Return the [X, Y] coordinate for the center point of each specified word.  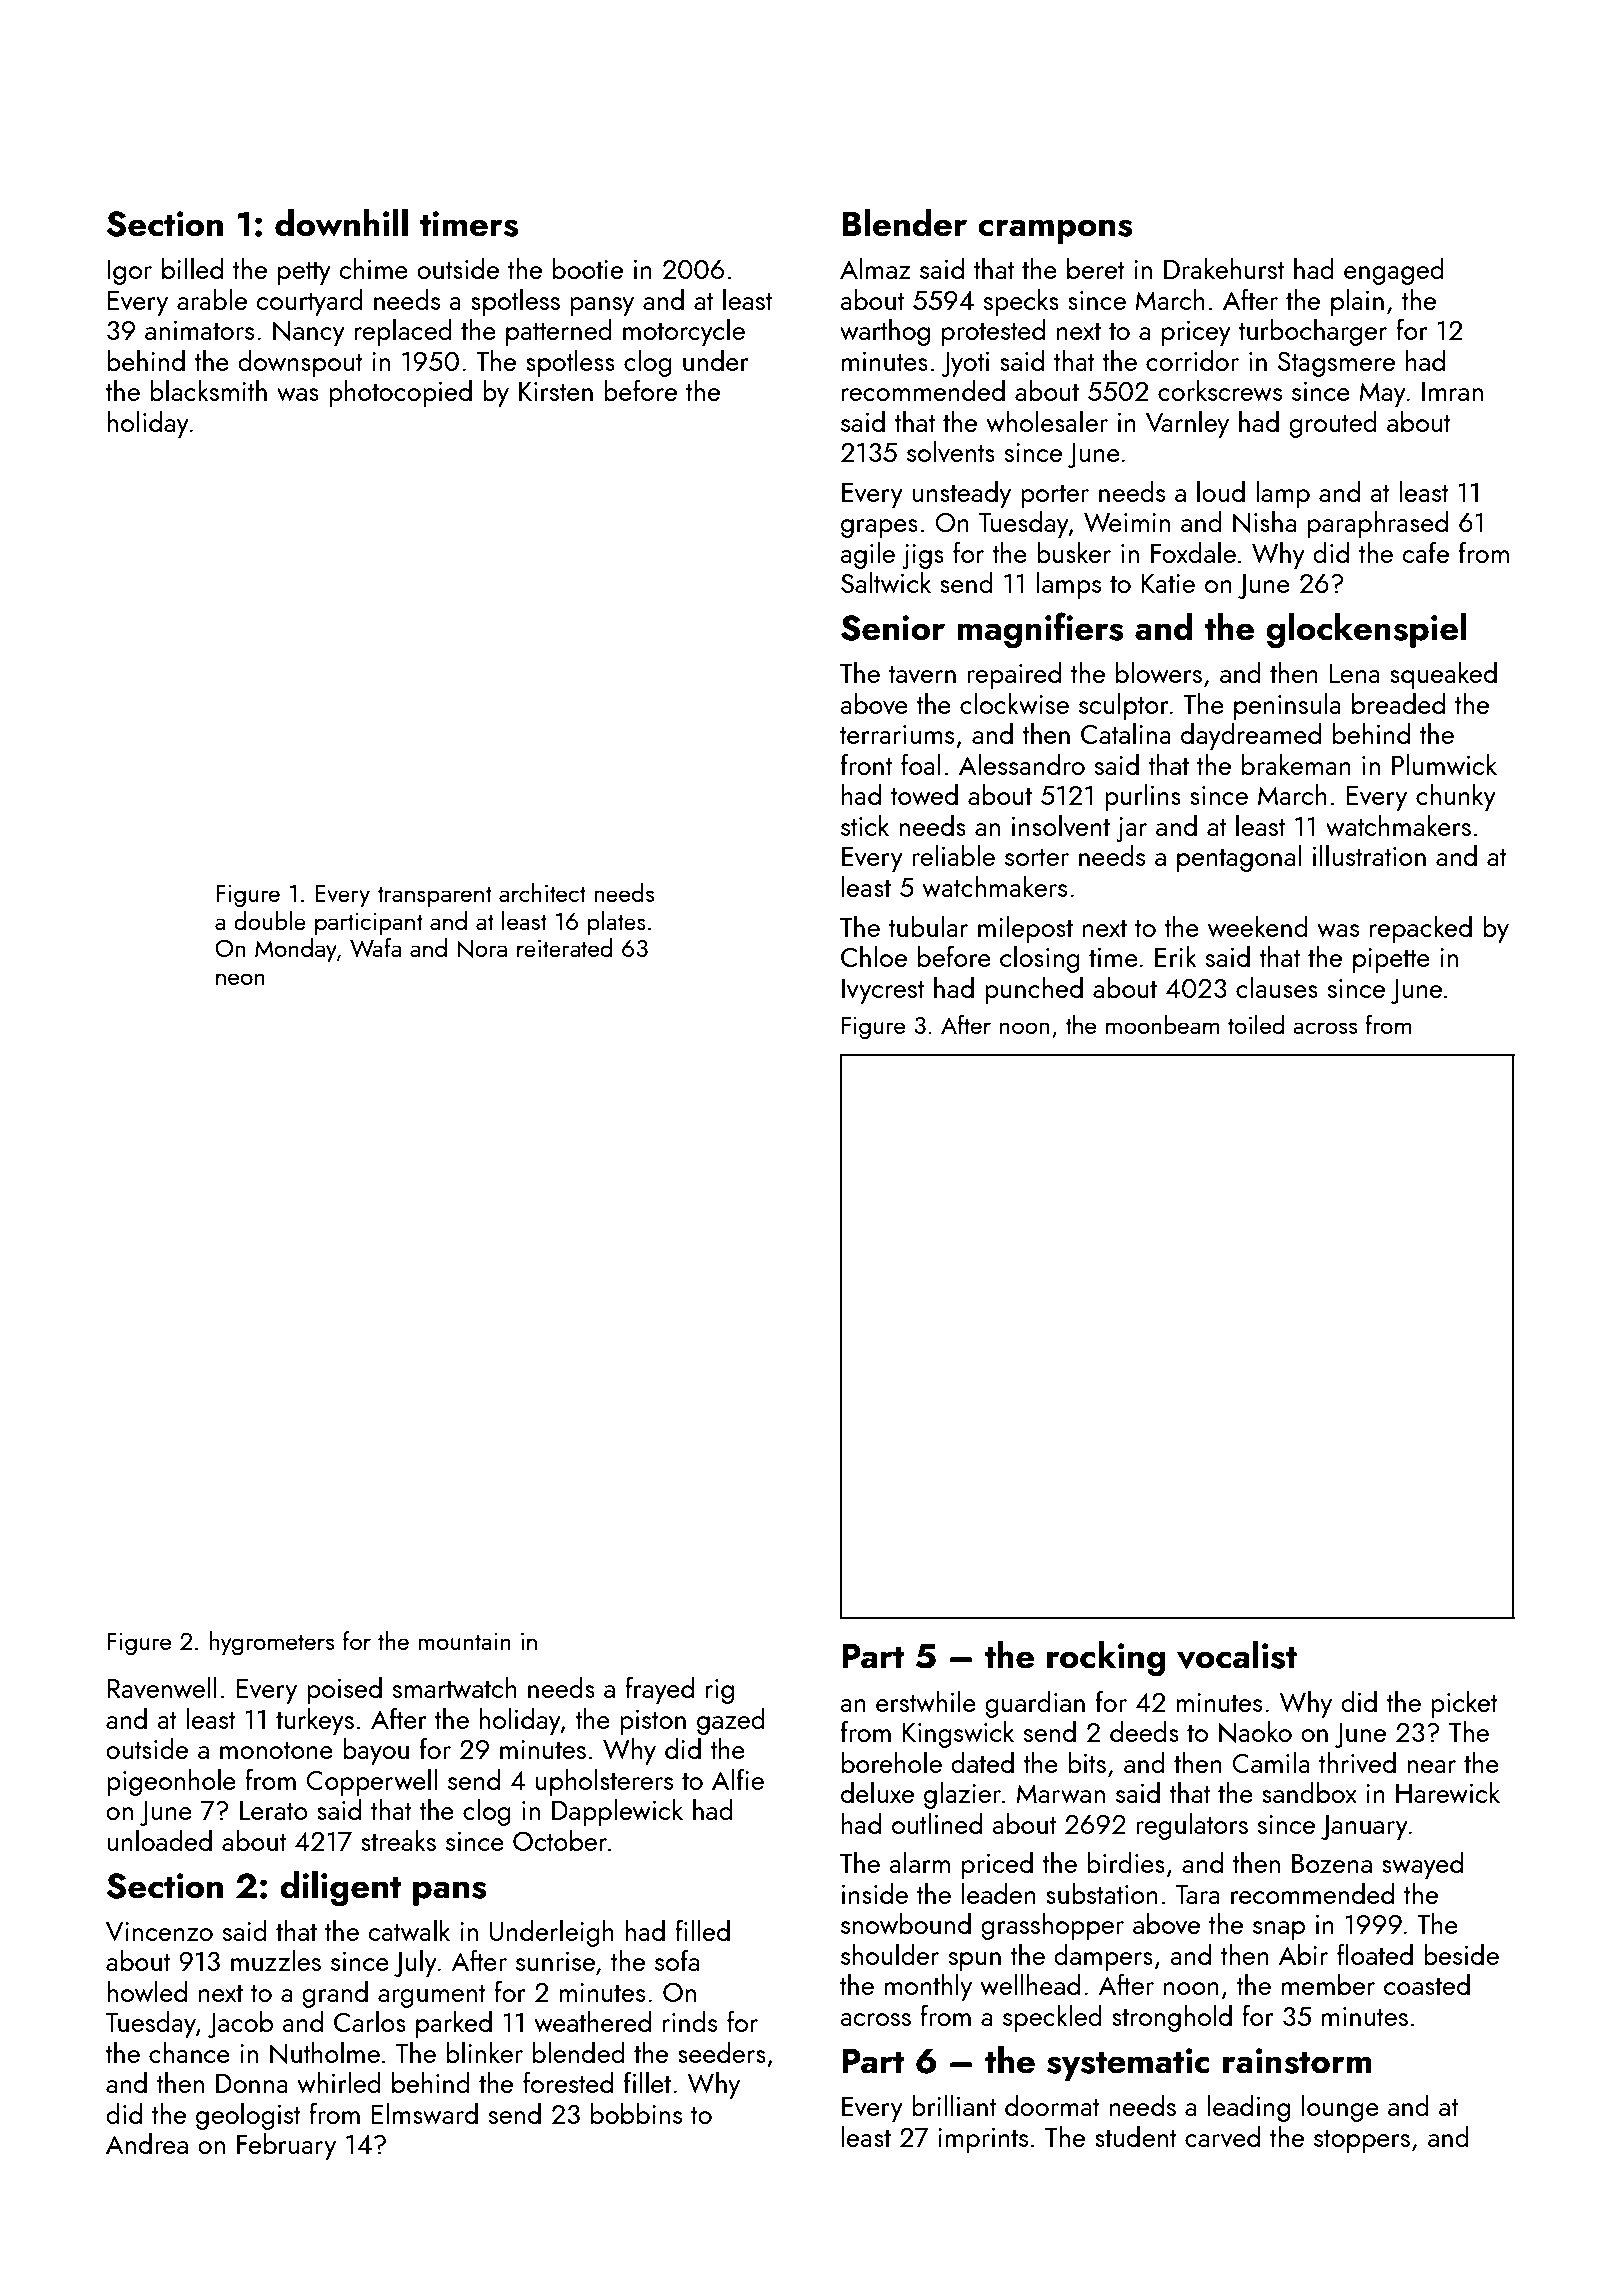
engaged [1394, 271]
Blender [904, 223]
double [270, 920]
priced [997, 1865]
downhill [341, 223]
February [286, 2146]
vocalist [1237, 1655]
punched [1034, 990]
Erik [1176, 956]
